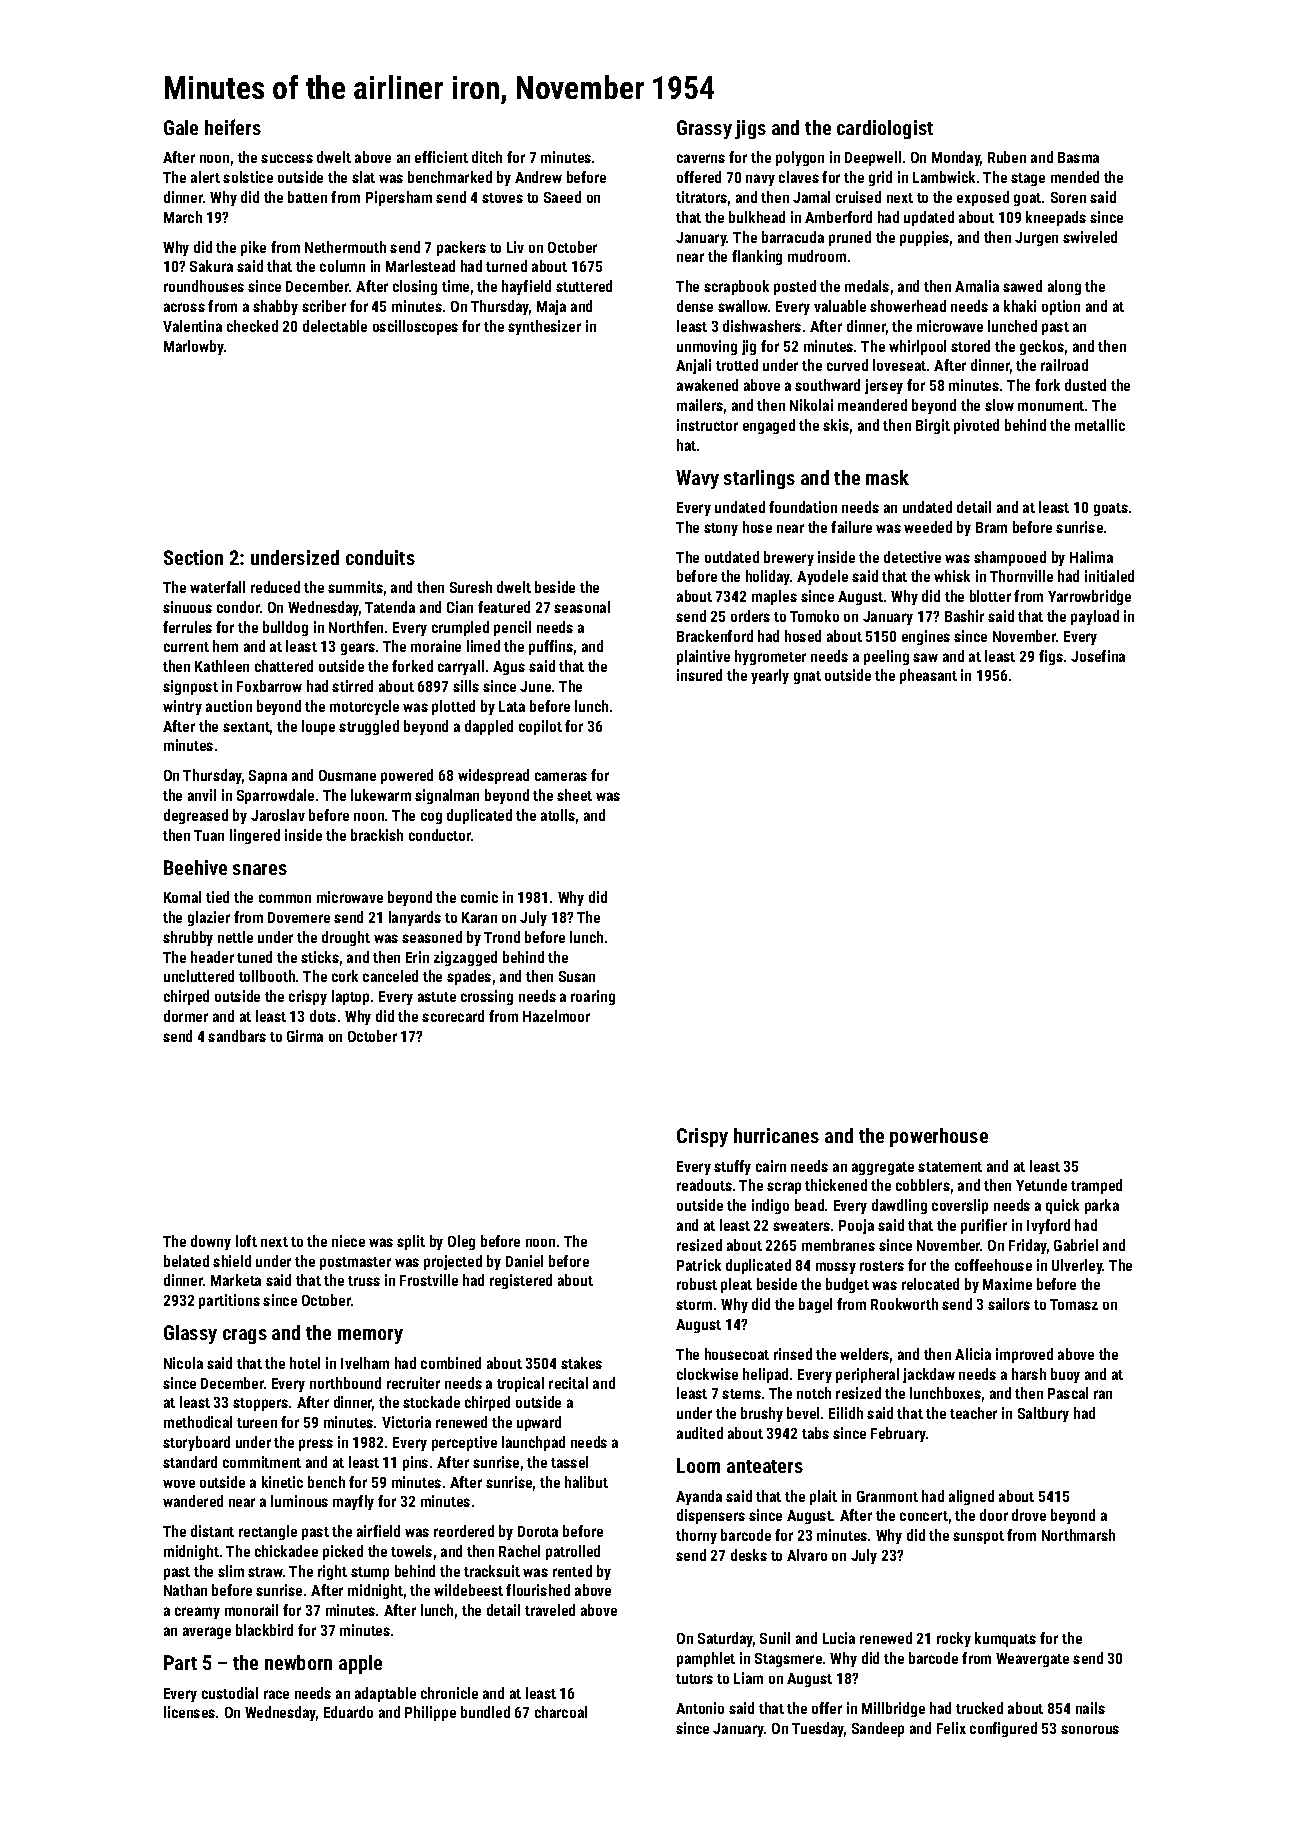 The height and width of the screenshot is (1839, 1300). Describe the element at coordinates (521, 1281) in the screenshot. I see `registered` at that location.
